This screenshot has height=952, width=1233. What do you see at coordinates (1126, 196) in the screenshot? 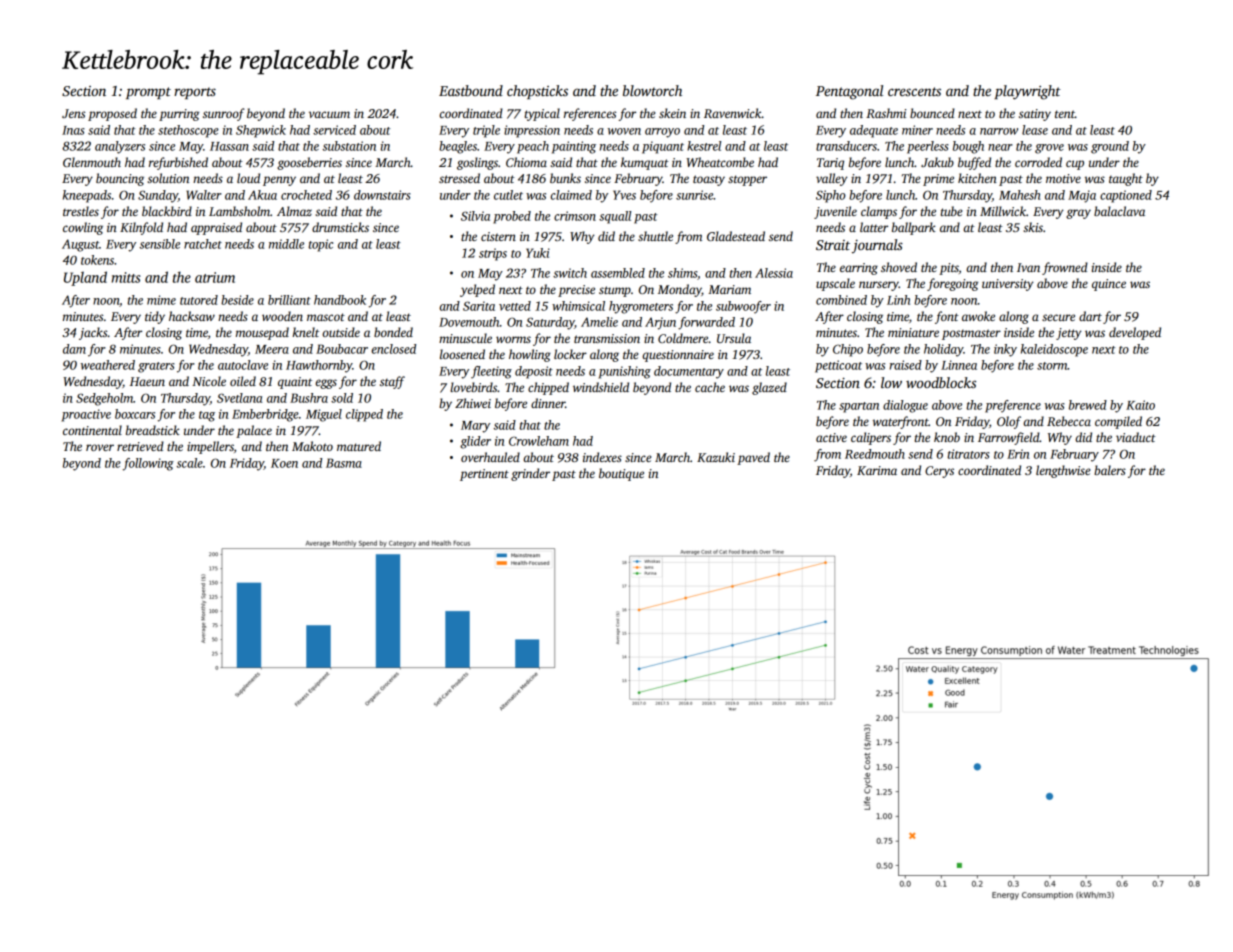
I see `captioned` at bounding box center [1126, 196].
